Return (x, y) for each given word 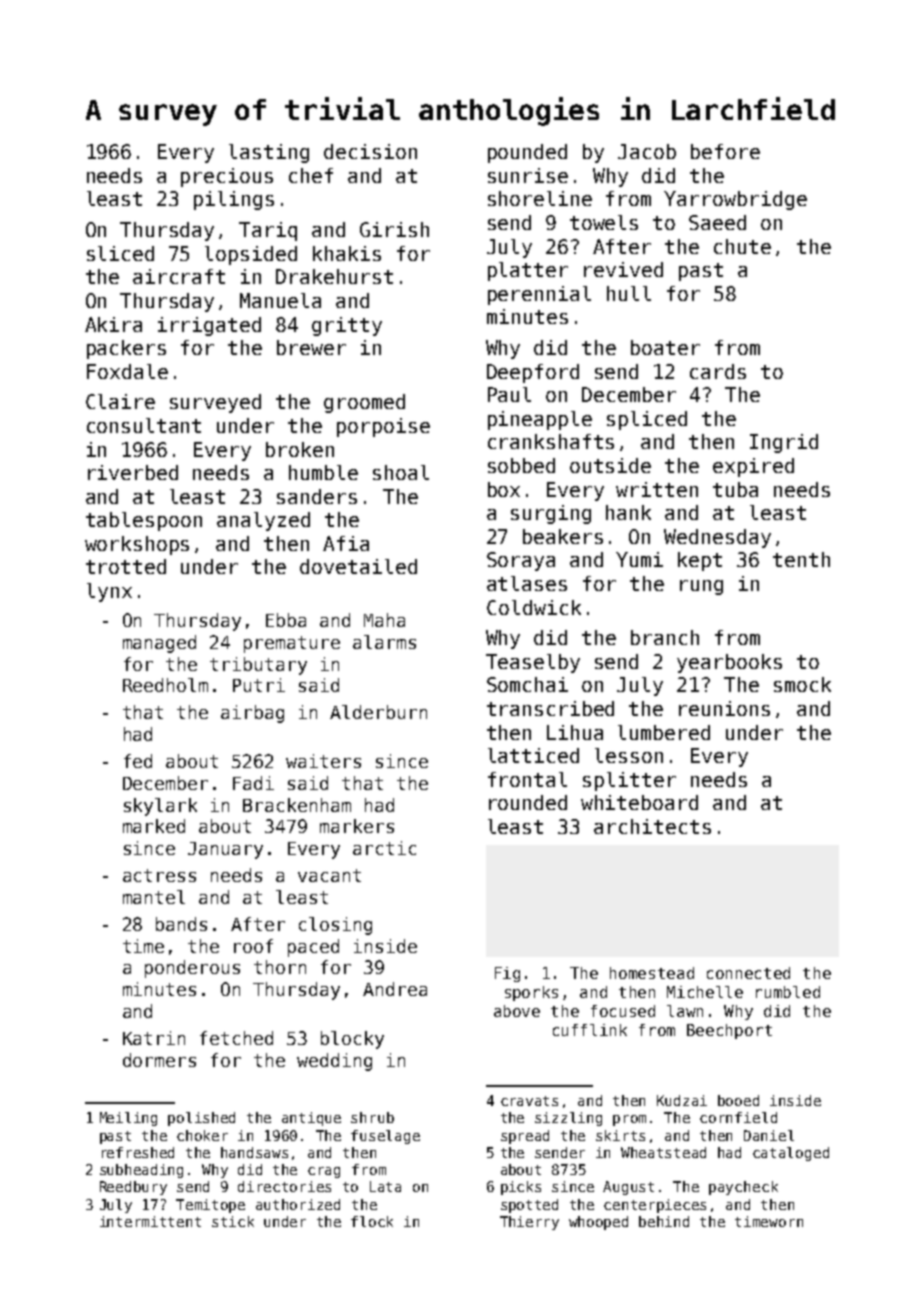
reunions (724, 708)
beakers (563, 536)
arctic (384, 848)
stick (233, 1221)
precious (227, 177)
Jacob (647, 151)
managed (159, 644)
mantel (154, 897)
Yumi (639, 559)
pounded (527, 153)
